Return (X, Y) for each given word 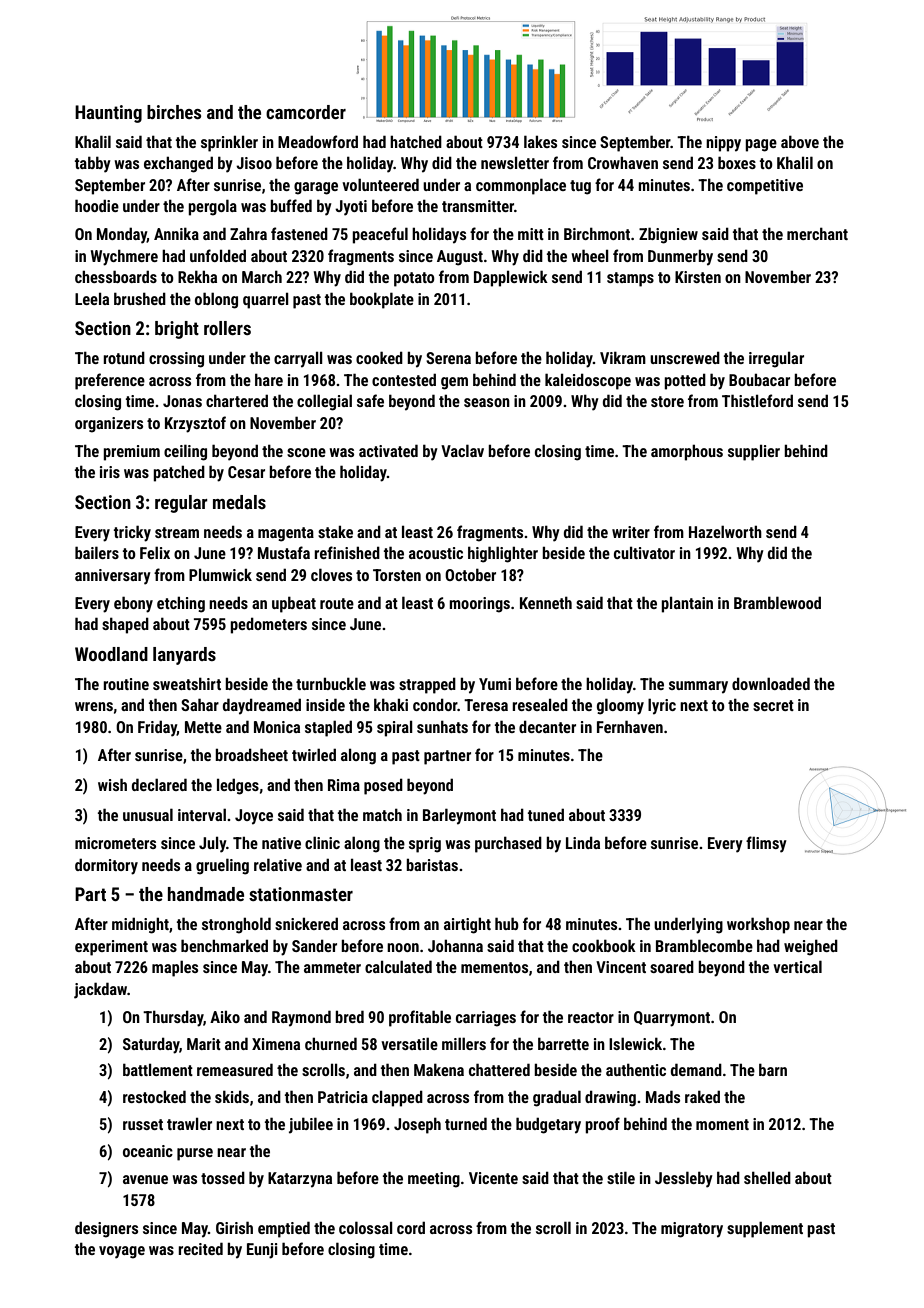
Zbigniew (668, 235)
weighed (811, 947)
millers (464, 1043)
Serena (448, 358)
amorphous (687, 452)
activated (388, 450)
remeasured (235, 1069)
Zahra (248, 233)
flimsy (766, 844)
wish (112, 784)
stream (177, 532)
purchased (508, 844)
